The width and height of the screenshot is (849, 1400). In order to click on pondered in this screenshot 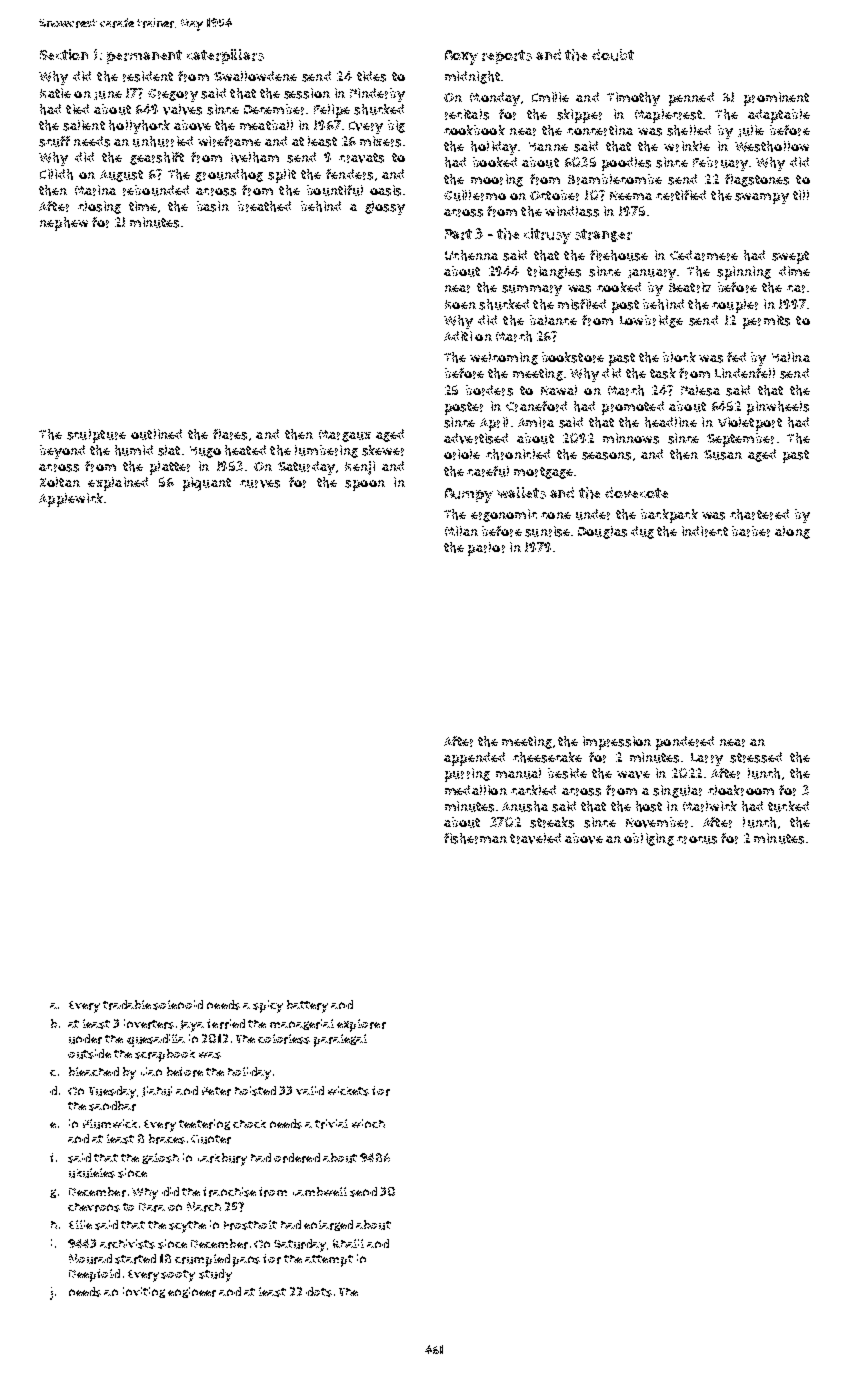, I will do `click(685, 743)`.
